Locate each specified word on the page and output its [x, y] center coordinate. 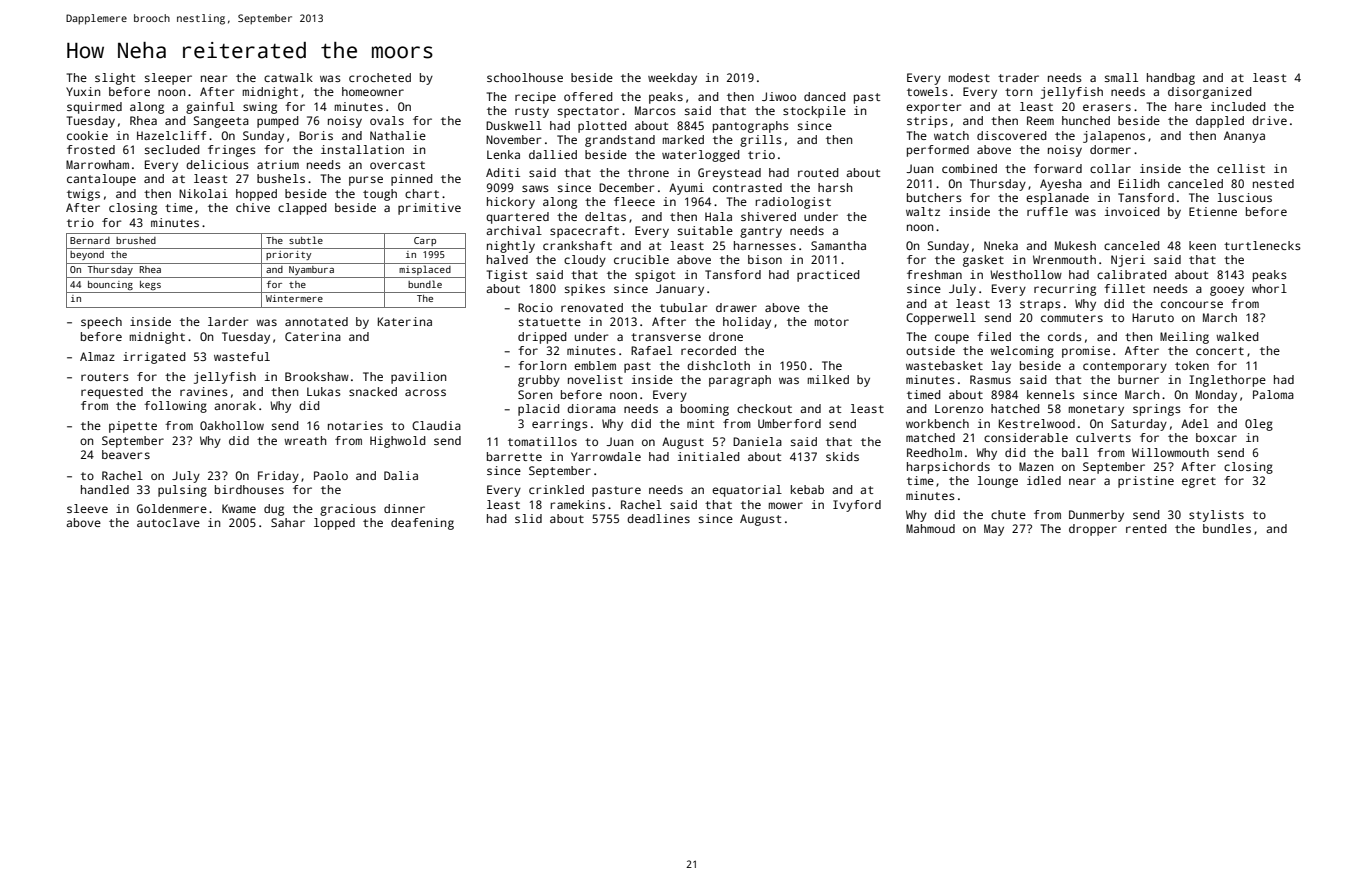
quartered [517, 218]
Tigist [507, 276]
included [1238, 106]
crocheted [380, 77]
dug [274, 510]
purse [366, 181]
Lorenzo [959, 408]
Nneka [1001, 245]
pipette [133, 427]
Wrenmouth [1064, 259]
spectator [588, 112]
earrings [560, 425]
